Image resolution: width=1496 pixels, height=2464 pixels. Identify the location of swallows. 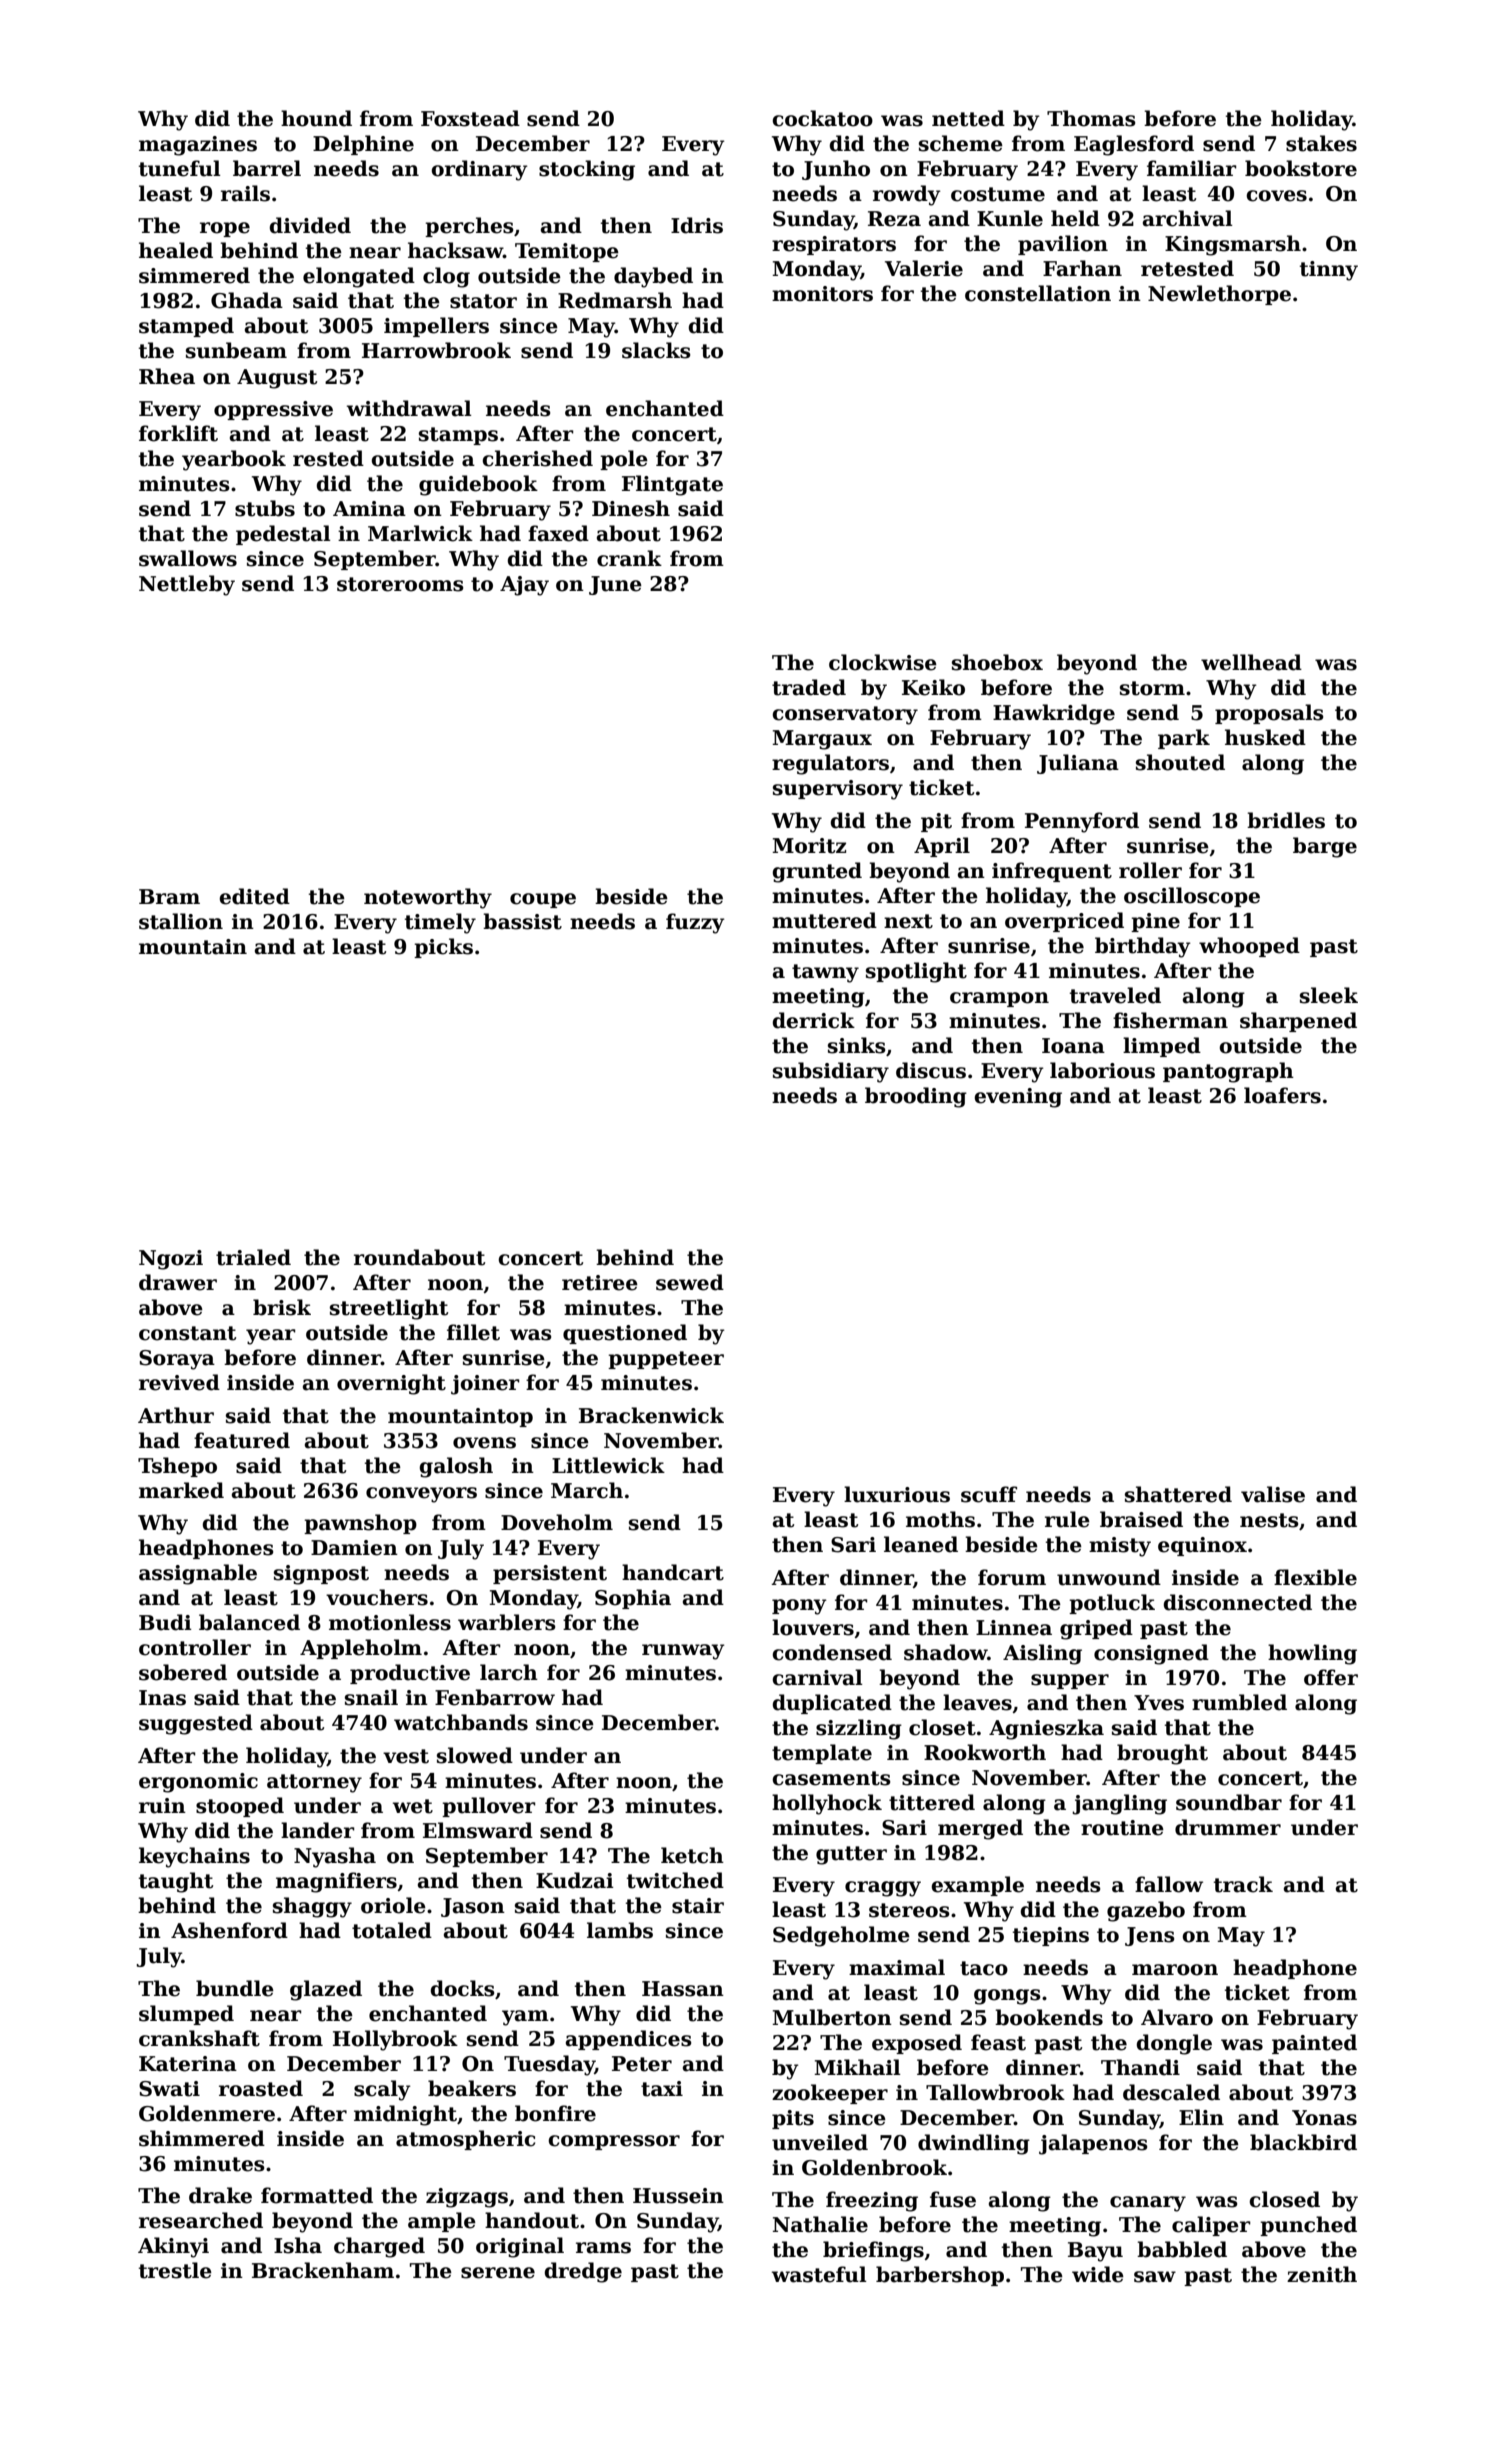
(188, 558).
